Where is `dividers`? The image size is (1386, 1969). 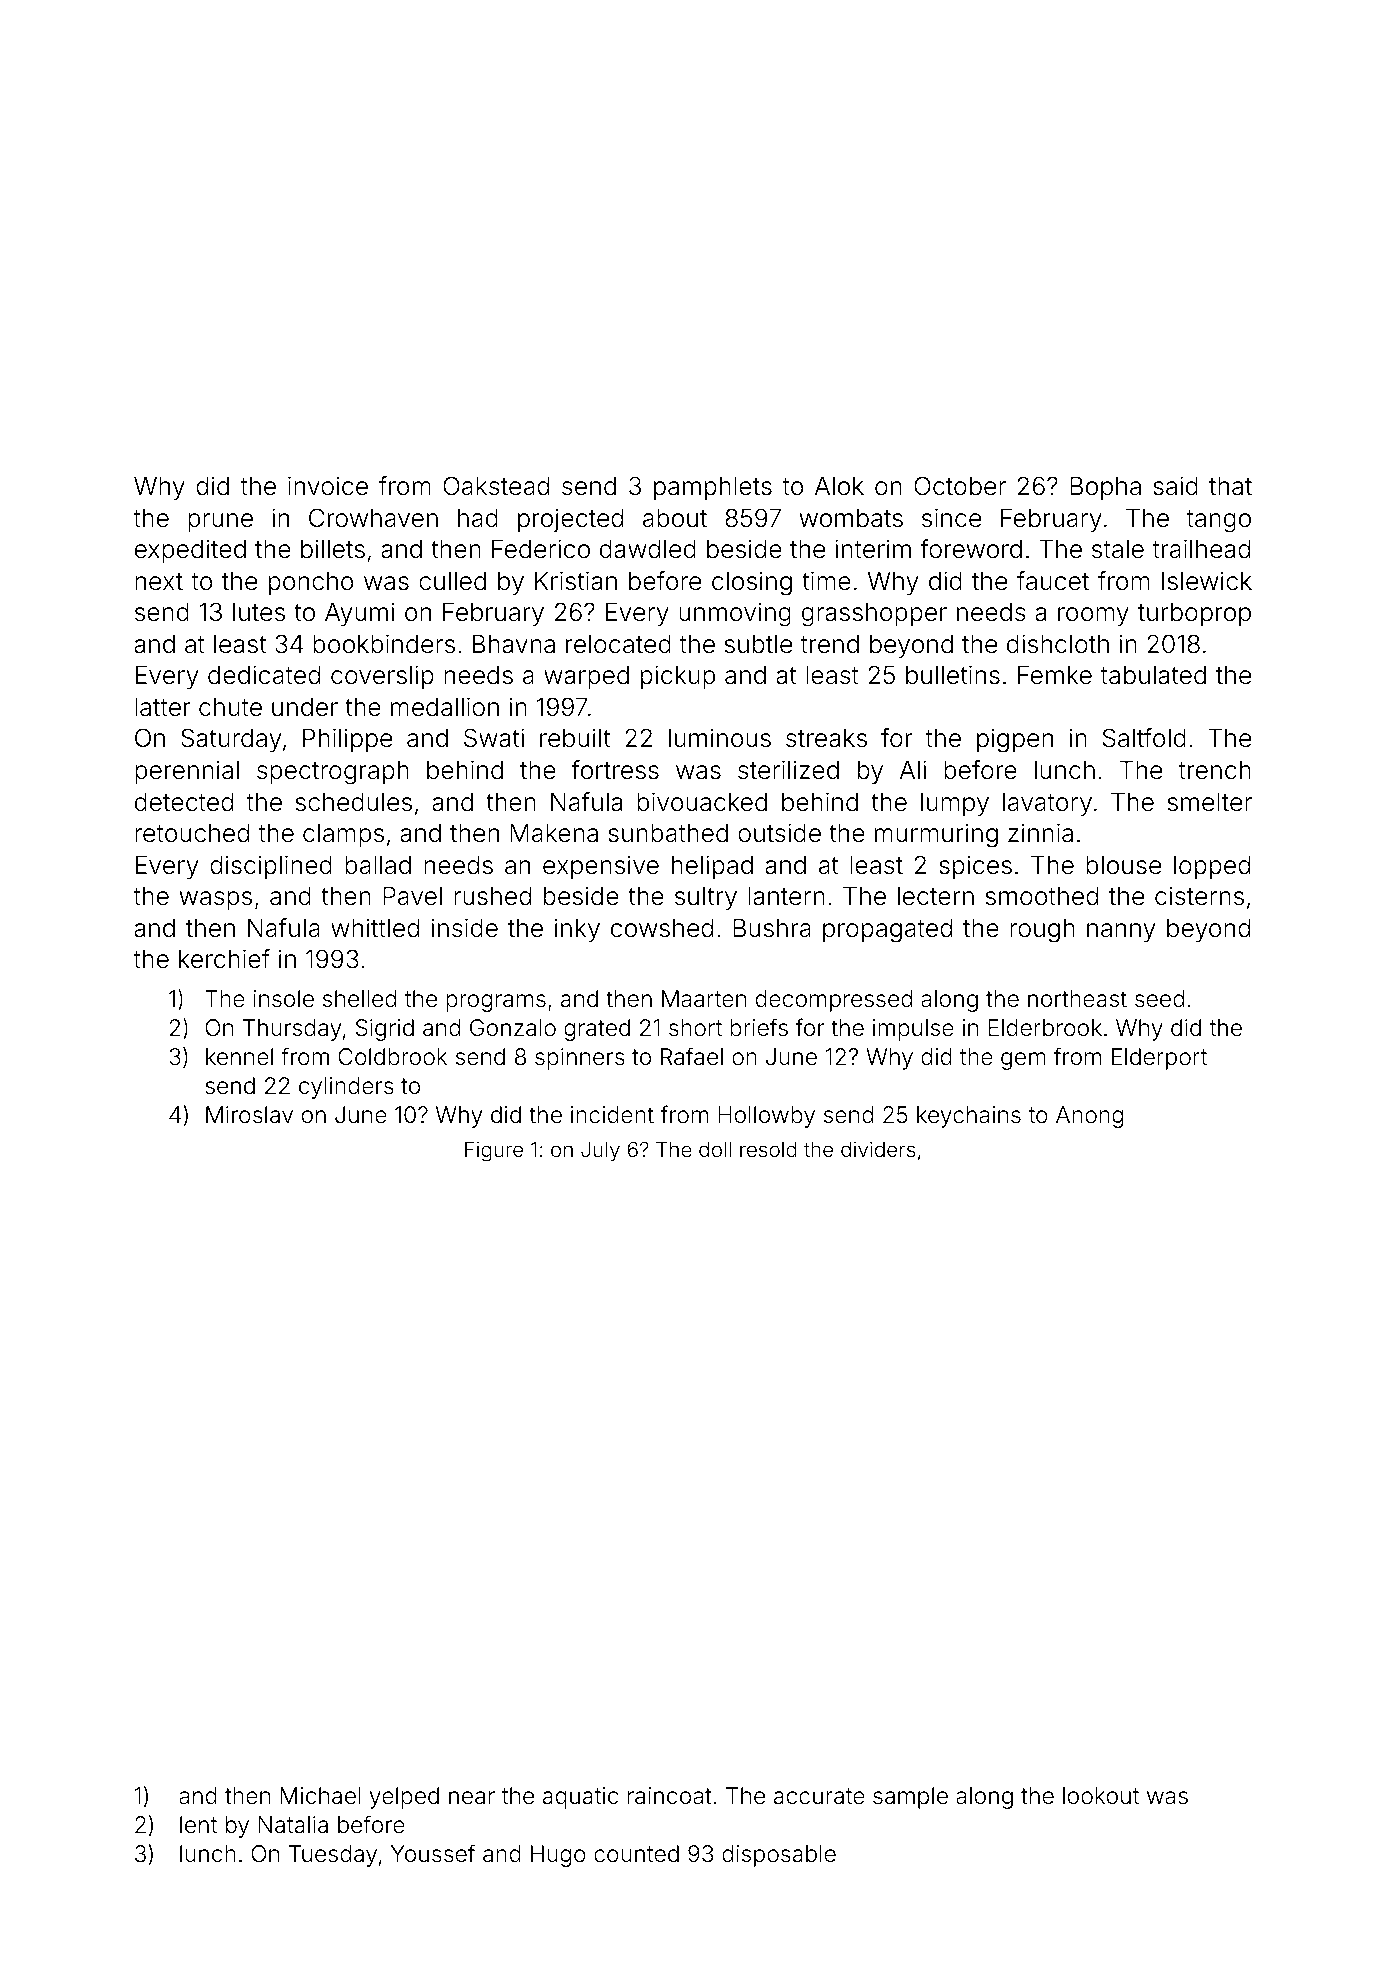 dividers is located at coordinates (878, 1149).
